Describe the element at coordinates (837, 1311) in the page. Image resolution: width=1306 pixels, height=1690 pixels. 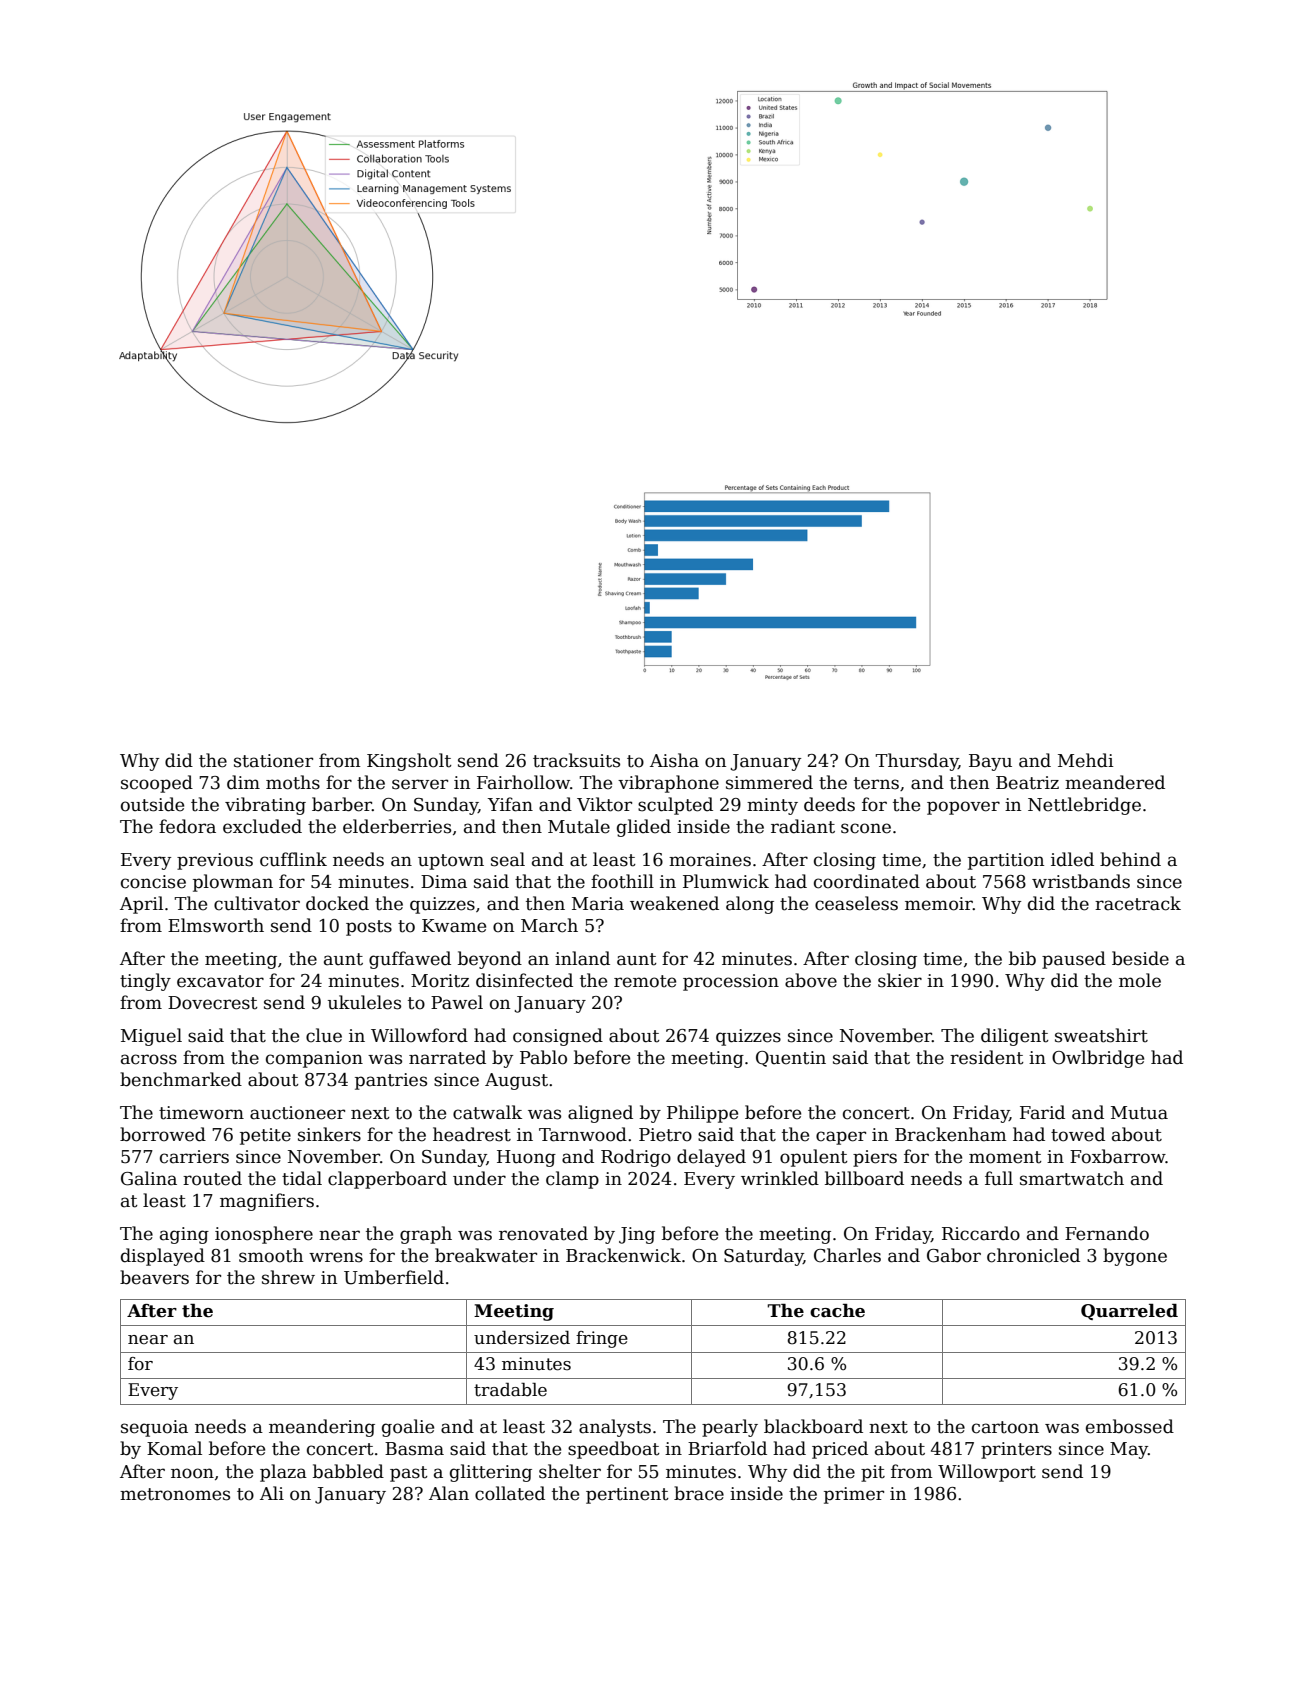
I see `cache` at that location.
